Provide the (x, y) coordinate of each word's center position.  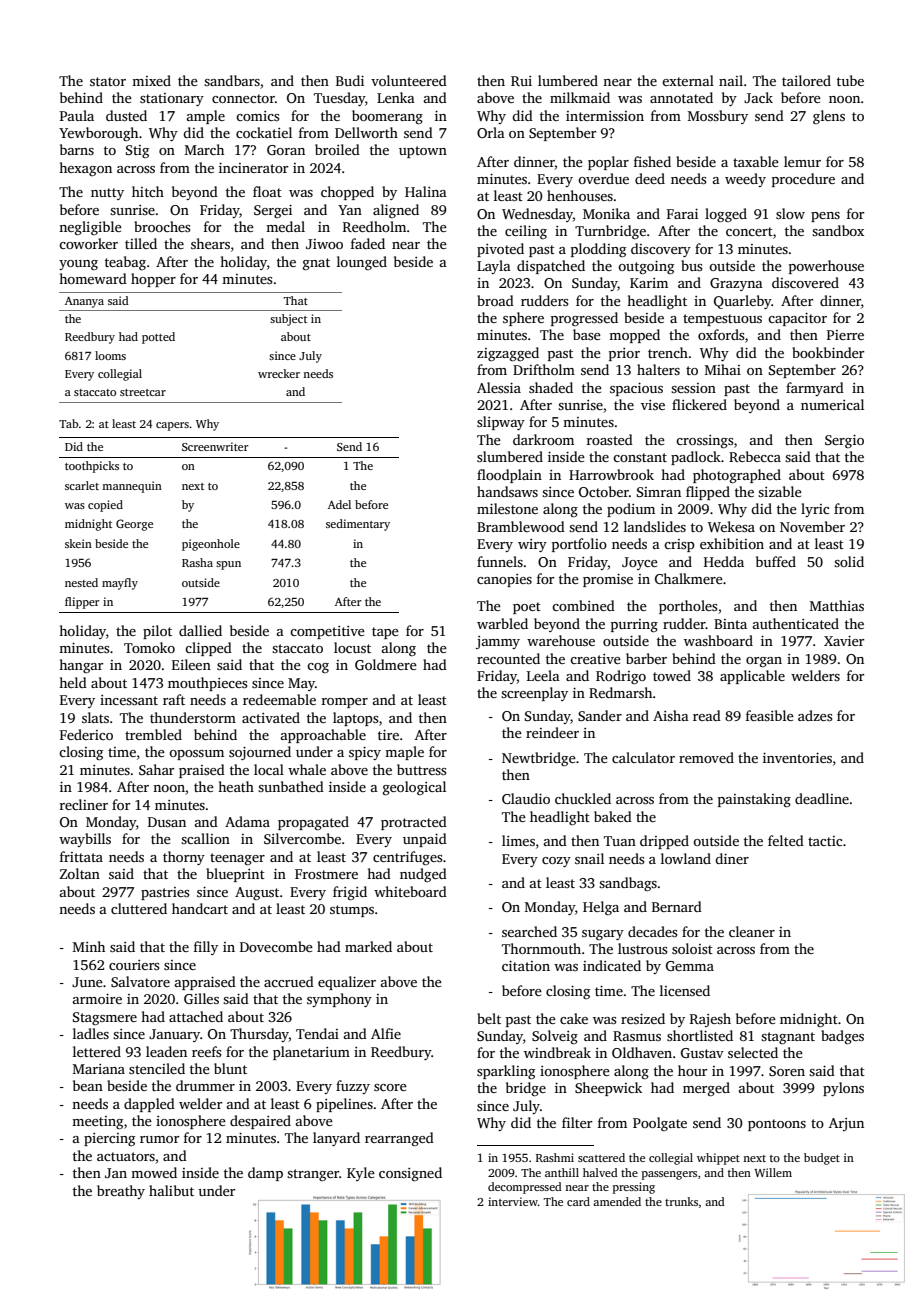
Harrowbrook (611, 474)
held (73, 682)
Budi (350, 80)
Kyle (361, 1174)
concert (749, 231)
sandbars (232, 80)
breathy (121, 1192)
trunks (681, 1201)
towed (672, 675)
